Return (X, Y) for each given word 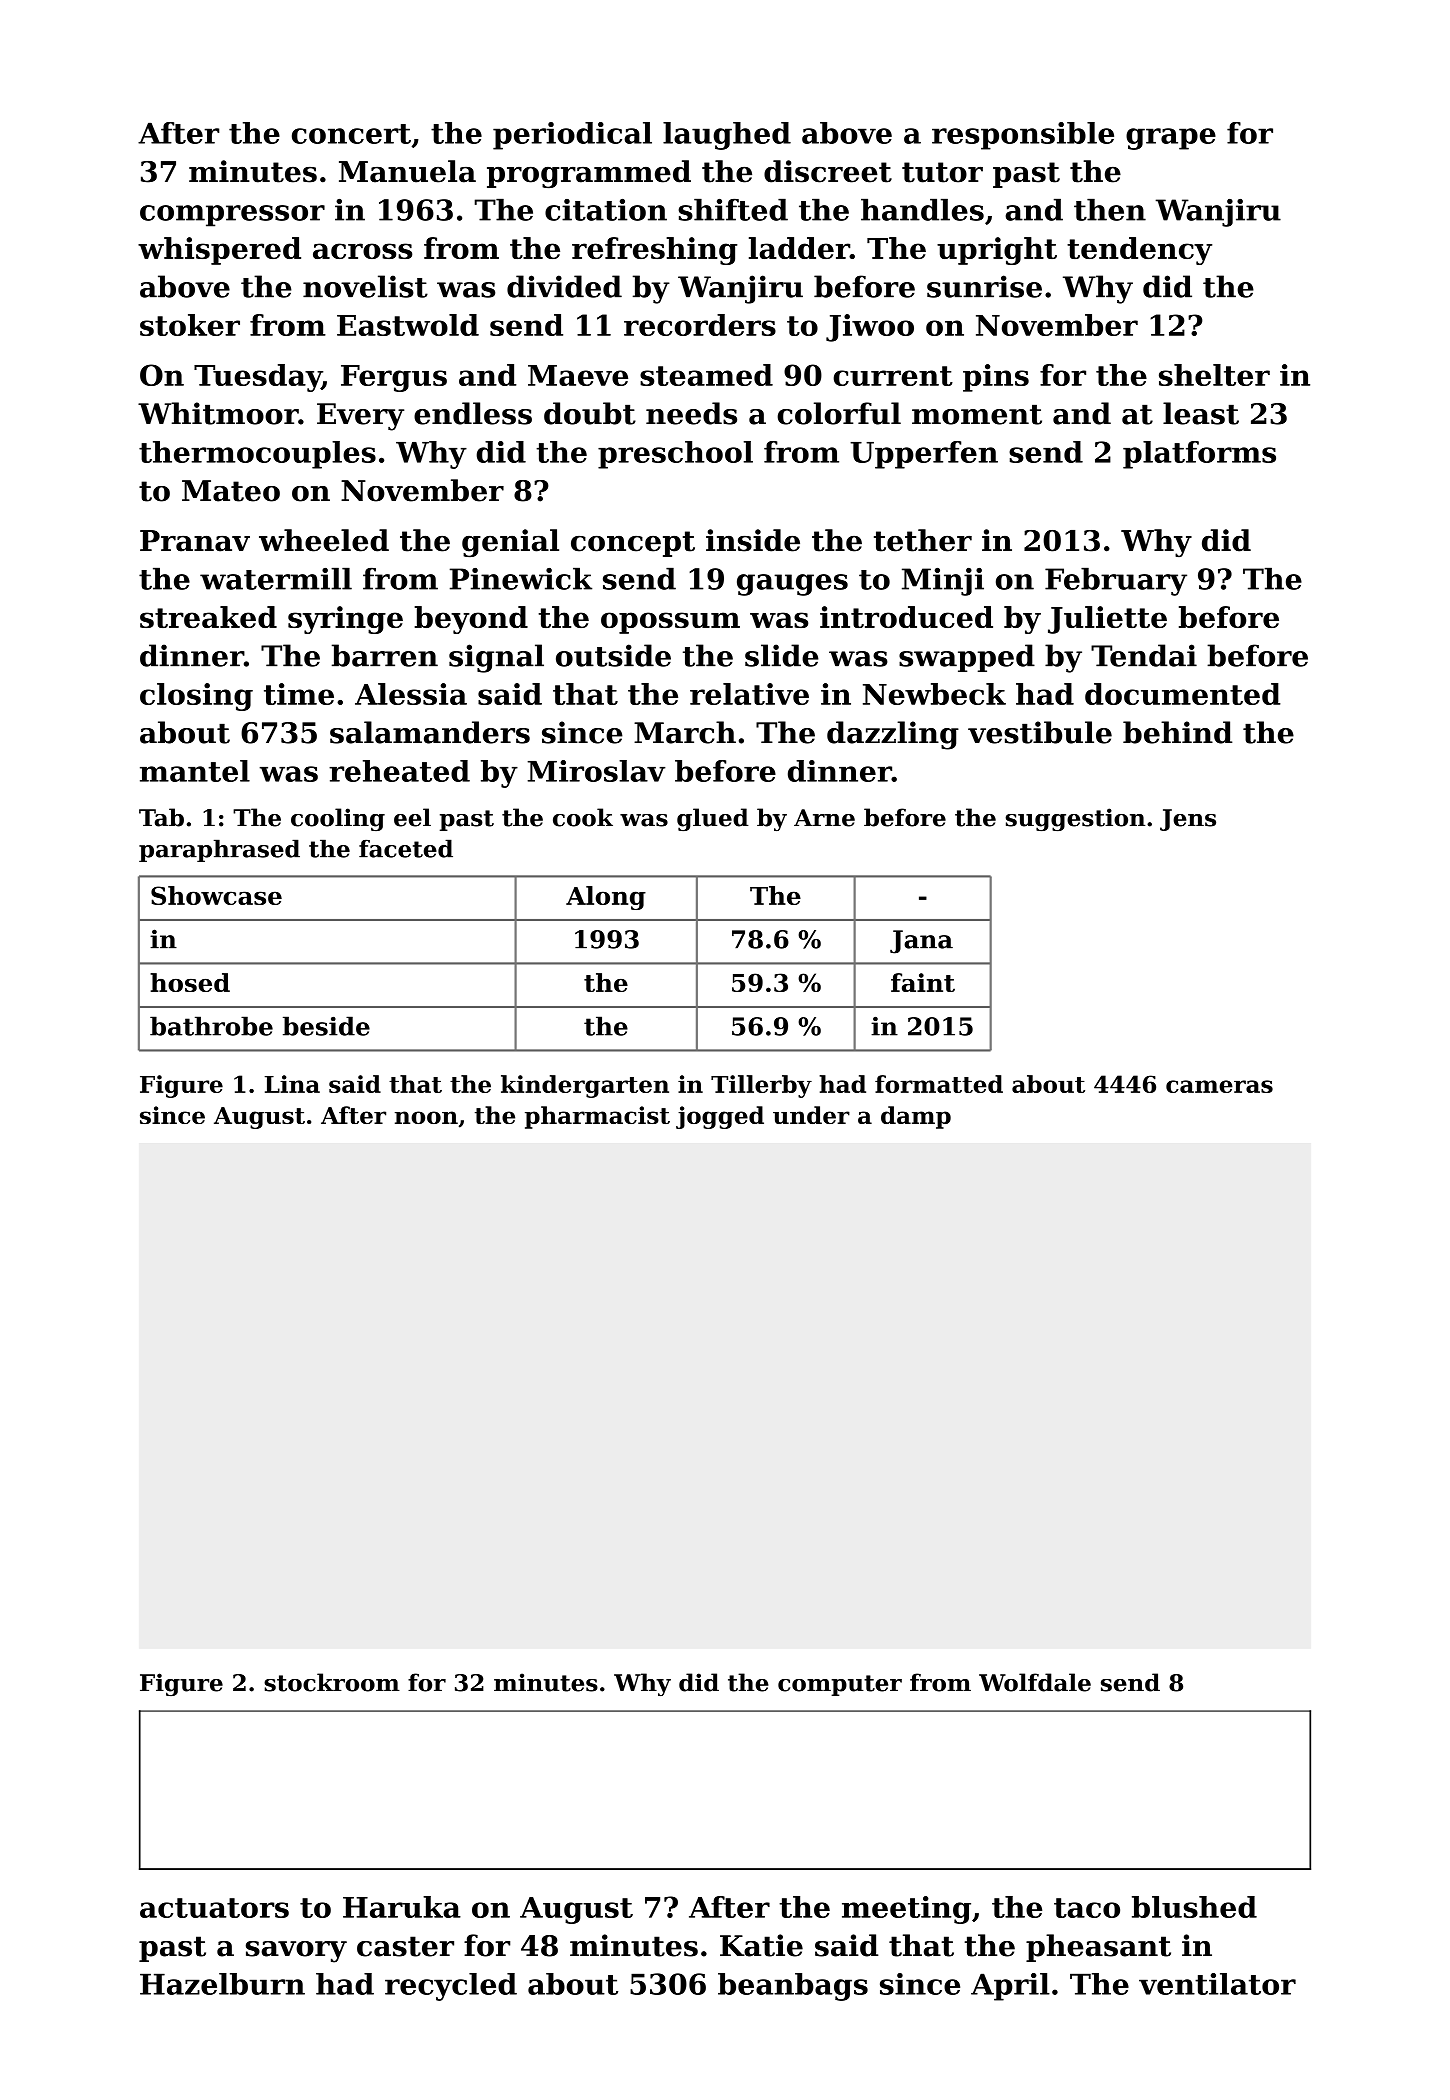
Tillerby (761, 1086)
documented (1183, 694)
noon (426, 1117)
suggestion (1075, 819)
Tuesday (258, 378)
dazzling (893, 735)
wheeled (324, 540)
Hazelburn (222, 1984)
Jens (1188, 820)
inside (753, 540)
